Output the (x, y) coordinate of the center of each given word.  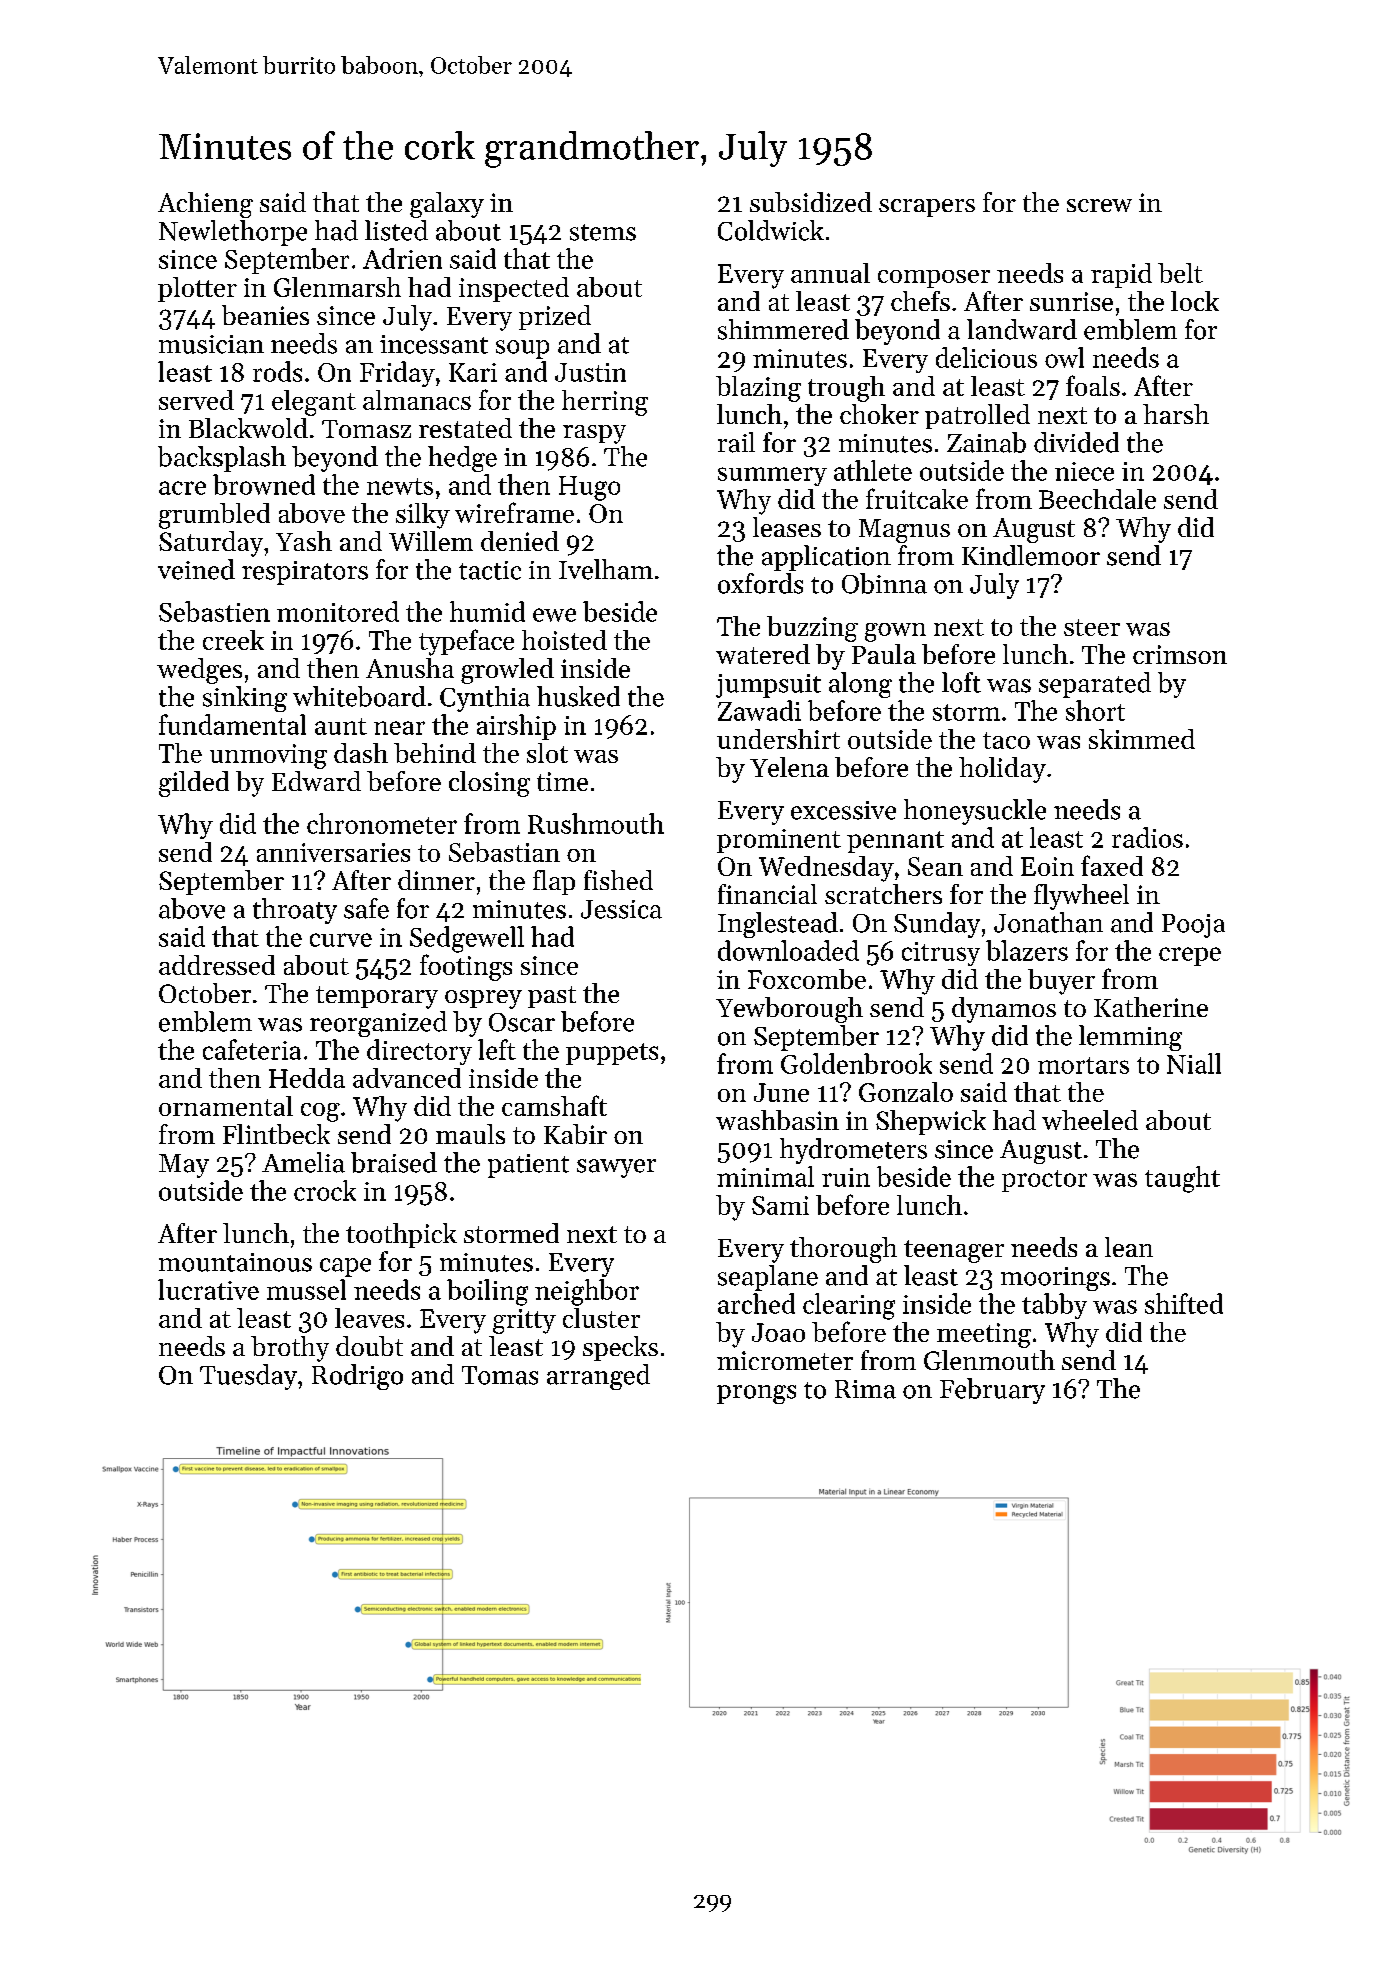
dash (361, 753)
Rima (865, 1389)
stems (603, 232)
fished (618, 880)
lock (1195, 301)
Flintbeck (276, 1134)
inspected (514, 289)
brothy (290, 1349)
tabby (1054, 1306)
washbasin (777, 1120)
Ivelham (606, 569)
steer (1092, 627)
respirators (305, 573)
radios (1147, 837)
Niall (1194, 1063)
